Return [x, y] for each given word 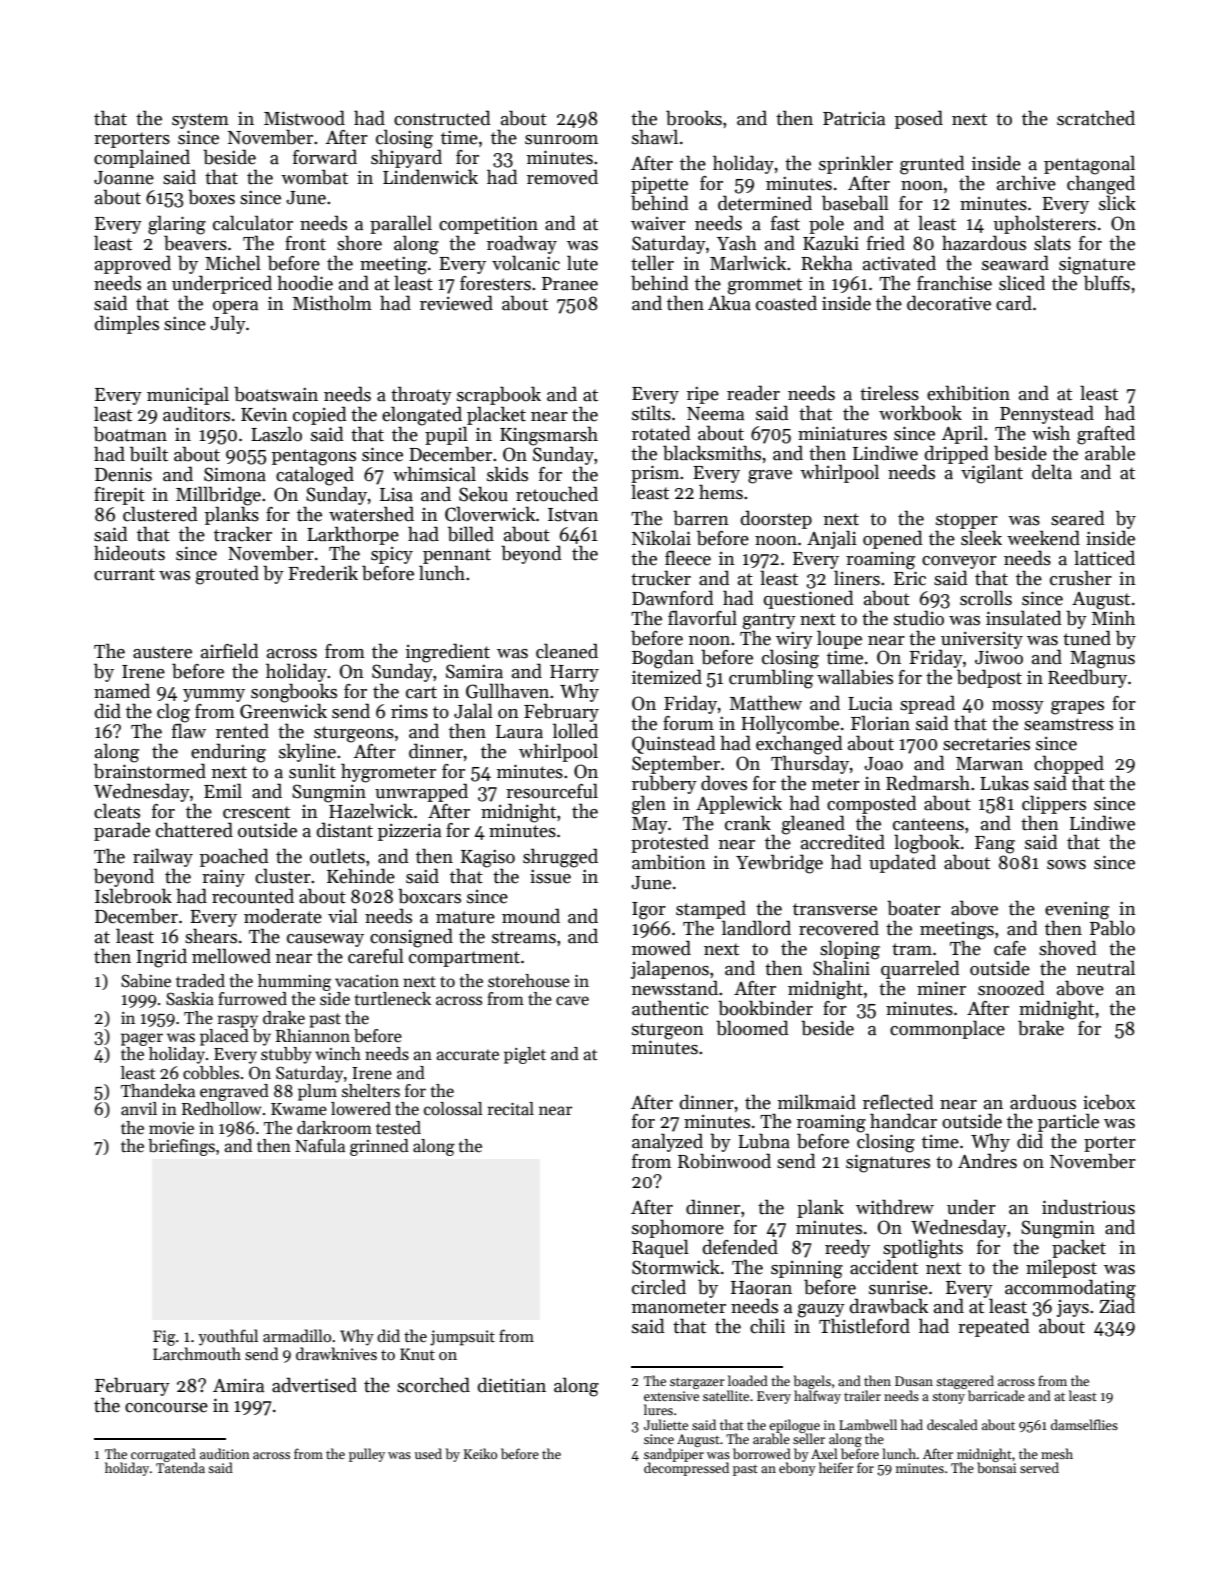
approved [133, 264]
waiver [658, 224]
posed [919, 119]
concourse [166, 1408]
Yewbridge [779, 864]
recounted [253, 896]
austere [162, 652]
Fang [995, 845]
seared [1078, 518]
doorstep [776, 519]
